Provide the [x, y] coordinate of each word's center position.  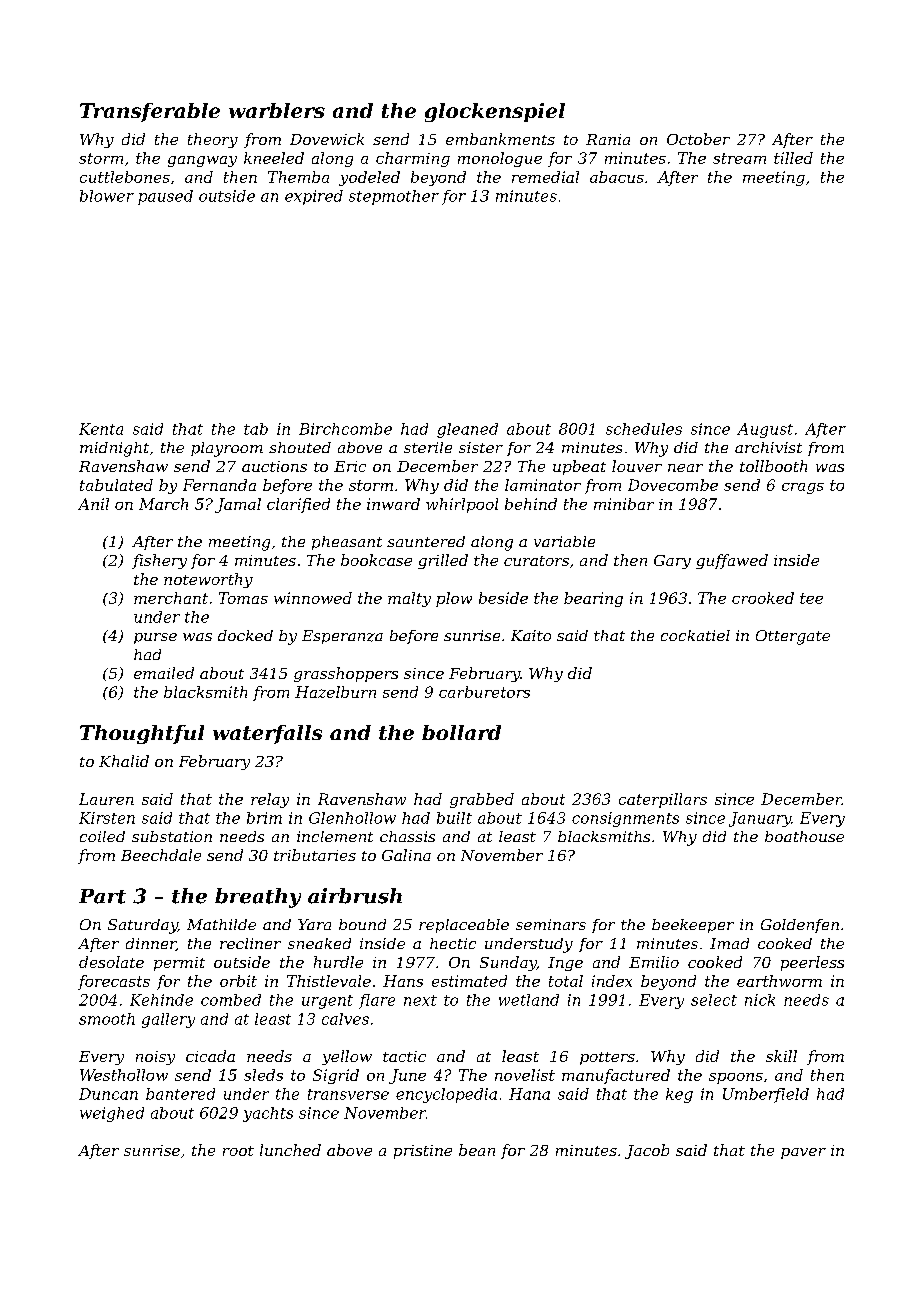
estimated [469, 981]
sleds [263, 1075]
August [765, 430]
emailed [164, 673]
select [714, 1000]
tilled [793, 158]
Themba [298, 177]
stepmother [394, 197]
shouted [300, 447]
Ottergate [793, 637]
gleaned [467, 430]
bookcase [376, 560]
